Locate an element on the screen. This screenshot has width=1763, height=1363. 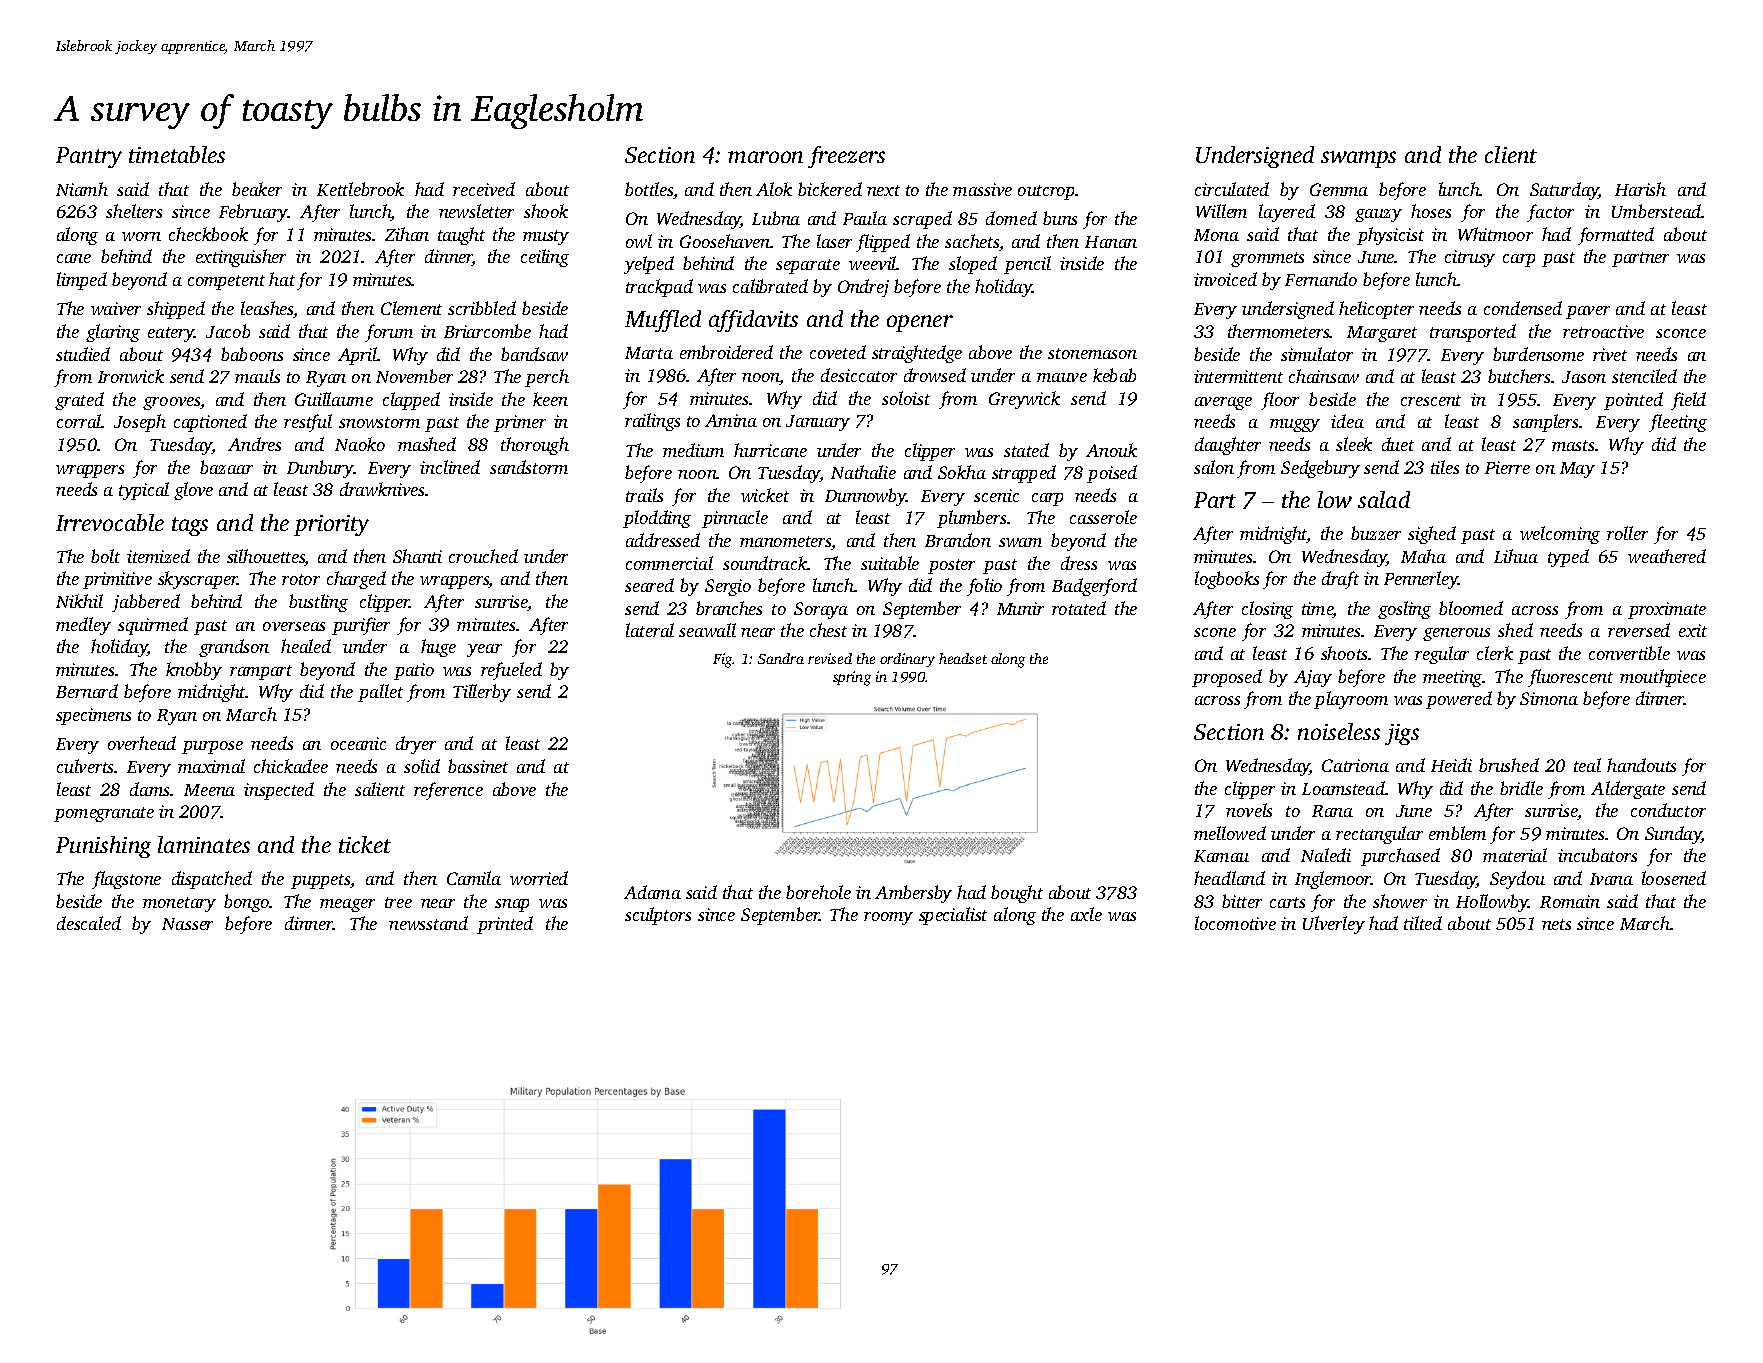
stonemason is located at coordinates (1092, 353).
